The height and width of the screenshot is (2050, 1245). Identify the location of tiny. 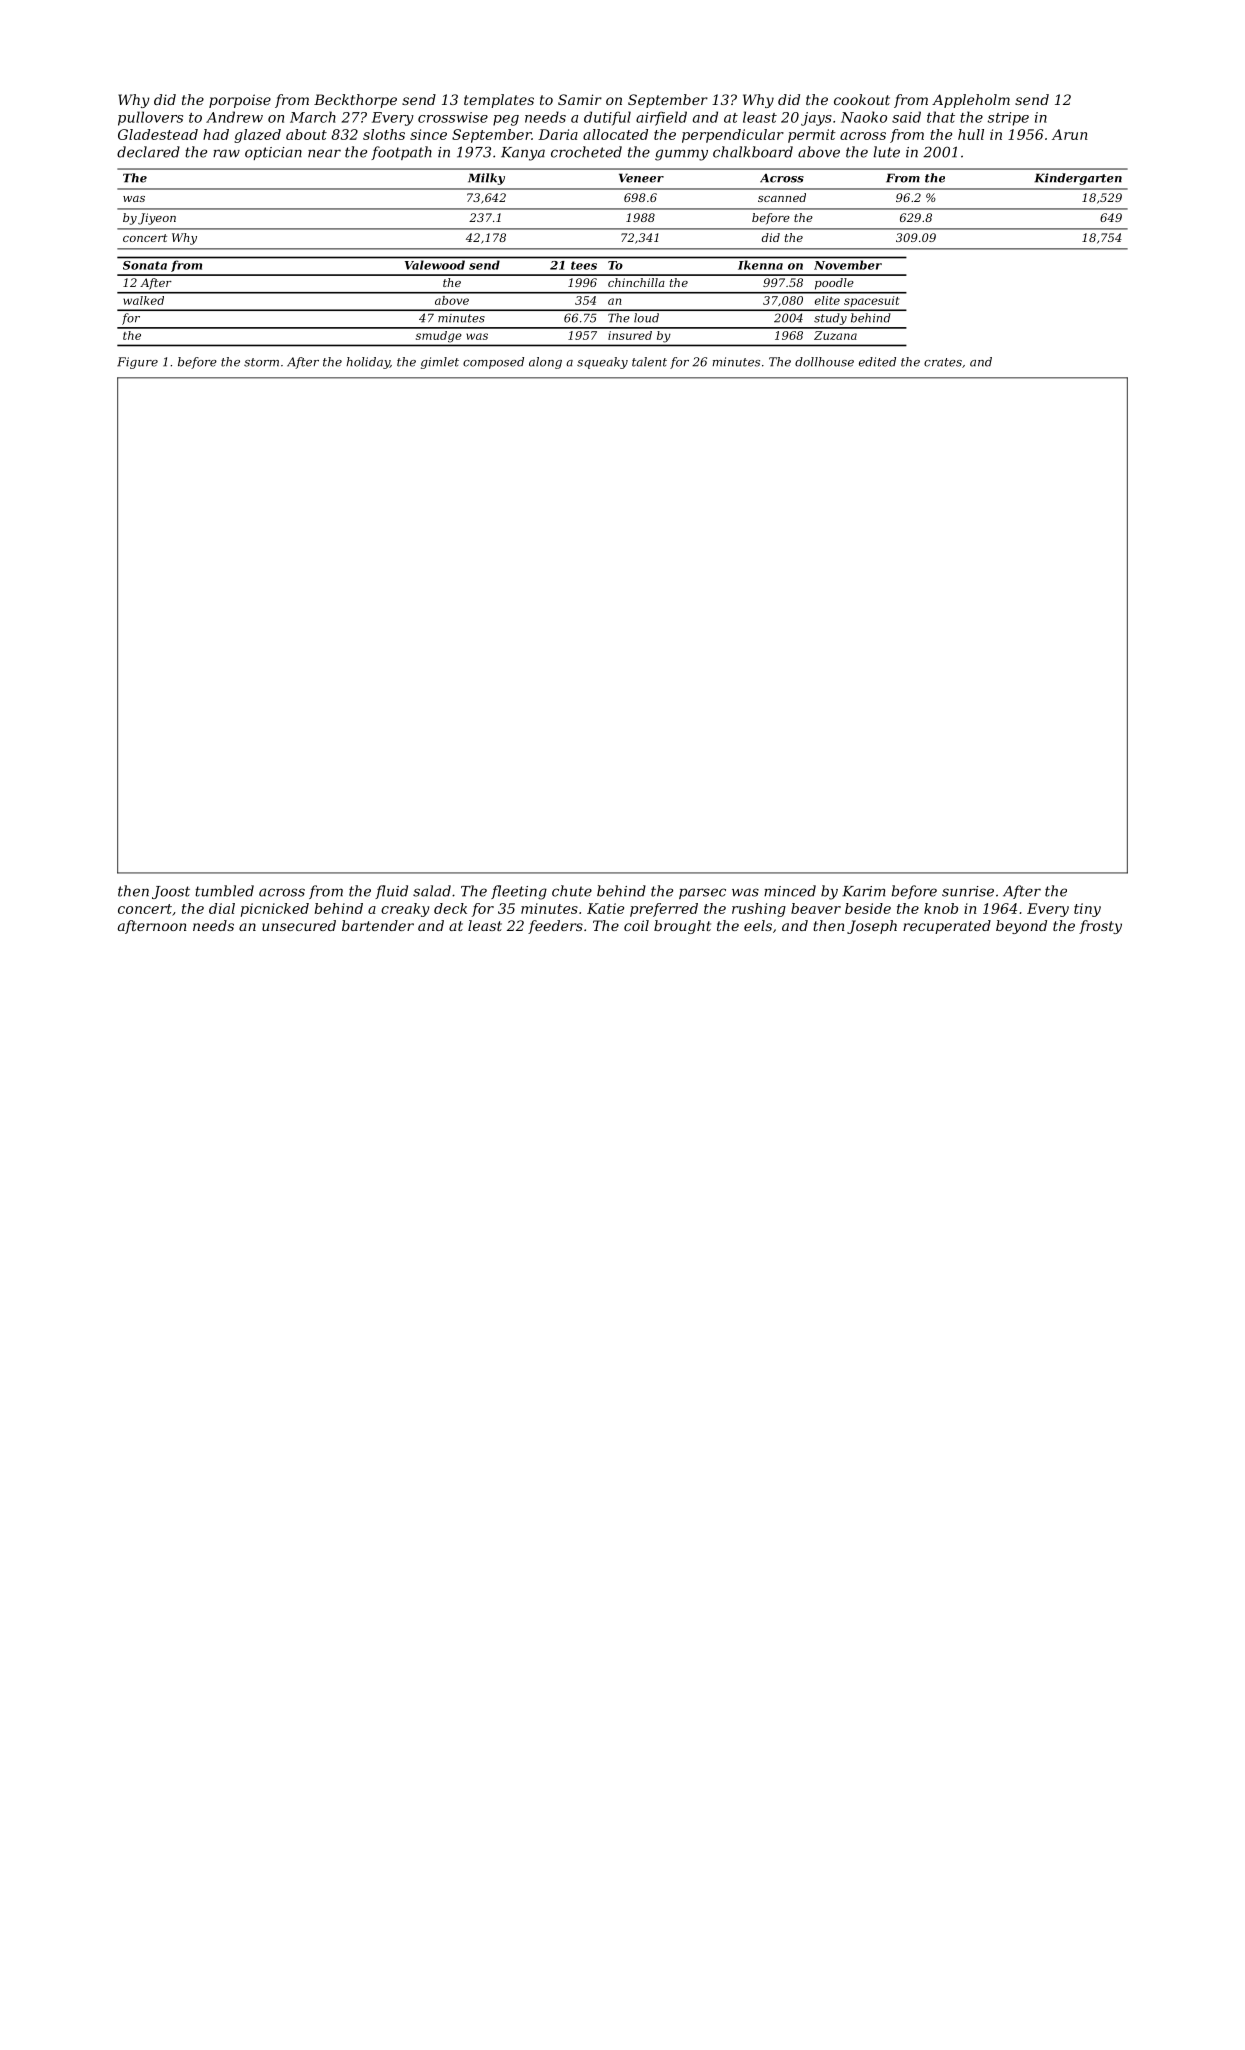
(1087, 910).
